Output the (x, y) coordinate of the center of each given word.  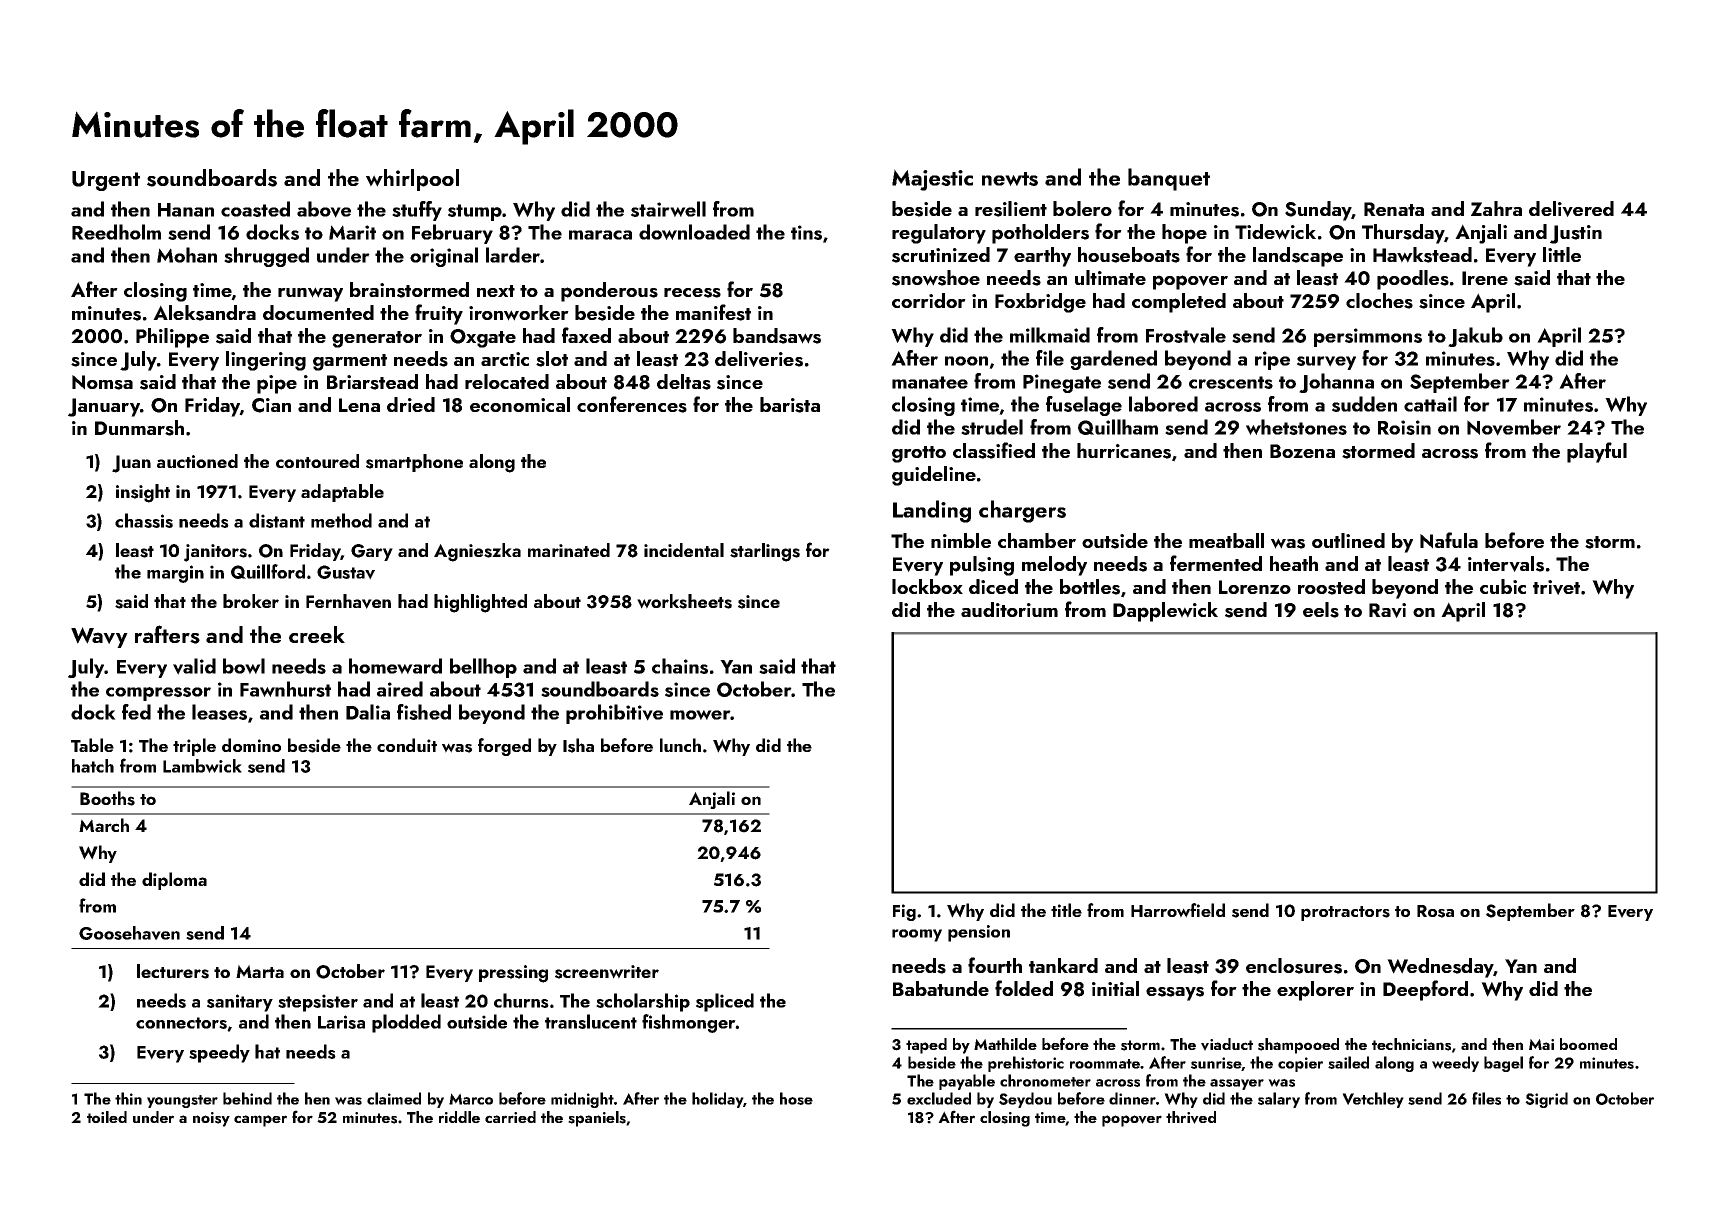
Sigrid (1546, 1100)
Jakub (1475, 337)
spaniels (597, 1119)
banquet (1169, 179)
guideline (934, 476)
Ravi (1387, 610)
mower (700, 715)
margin (175, 574)
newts (1010, 179)
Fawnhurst (285, 689)
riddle (459, 1117)
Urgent (106, 181)
